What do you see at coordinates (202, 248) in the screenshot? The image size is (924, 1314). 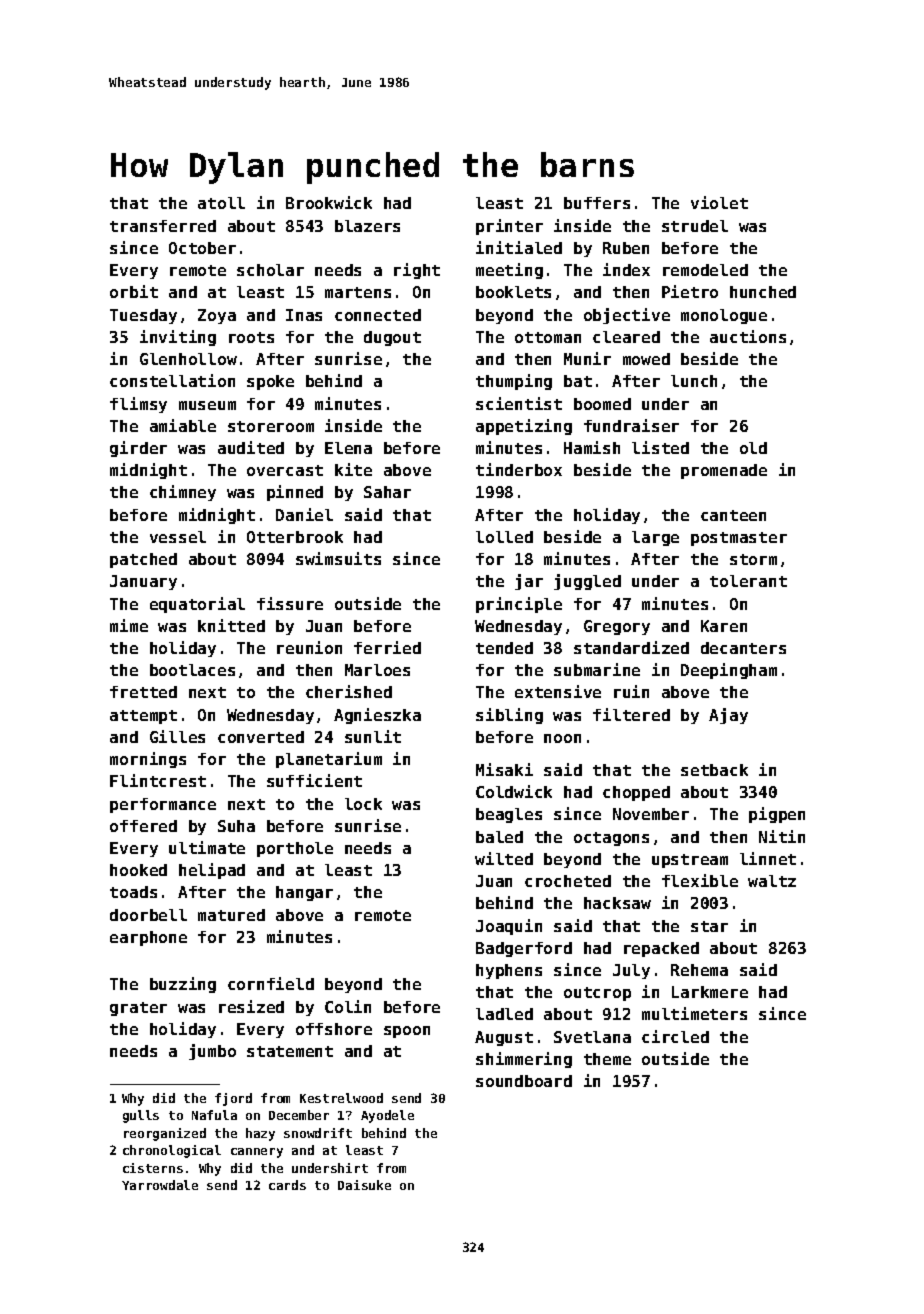 I see `October` at bounding box center [202, 248].
